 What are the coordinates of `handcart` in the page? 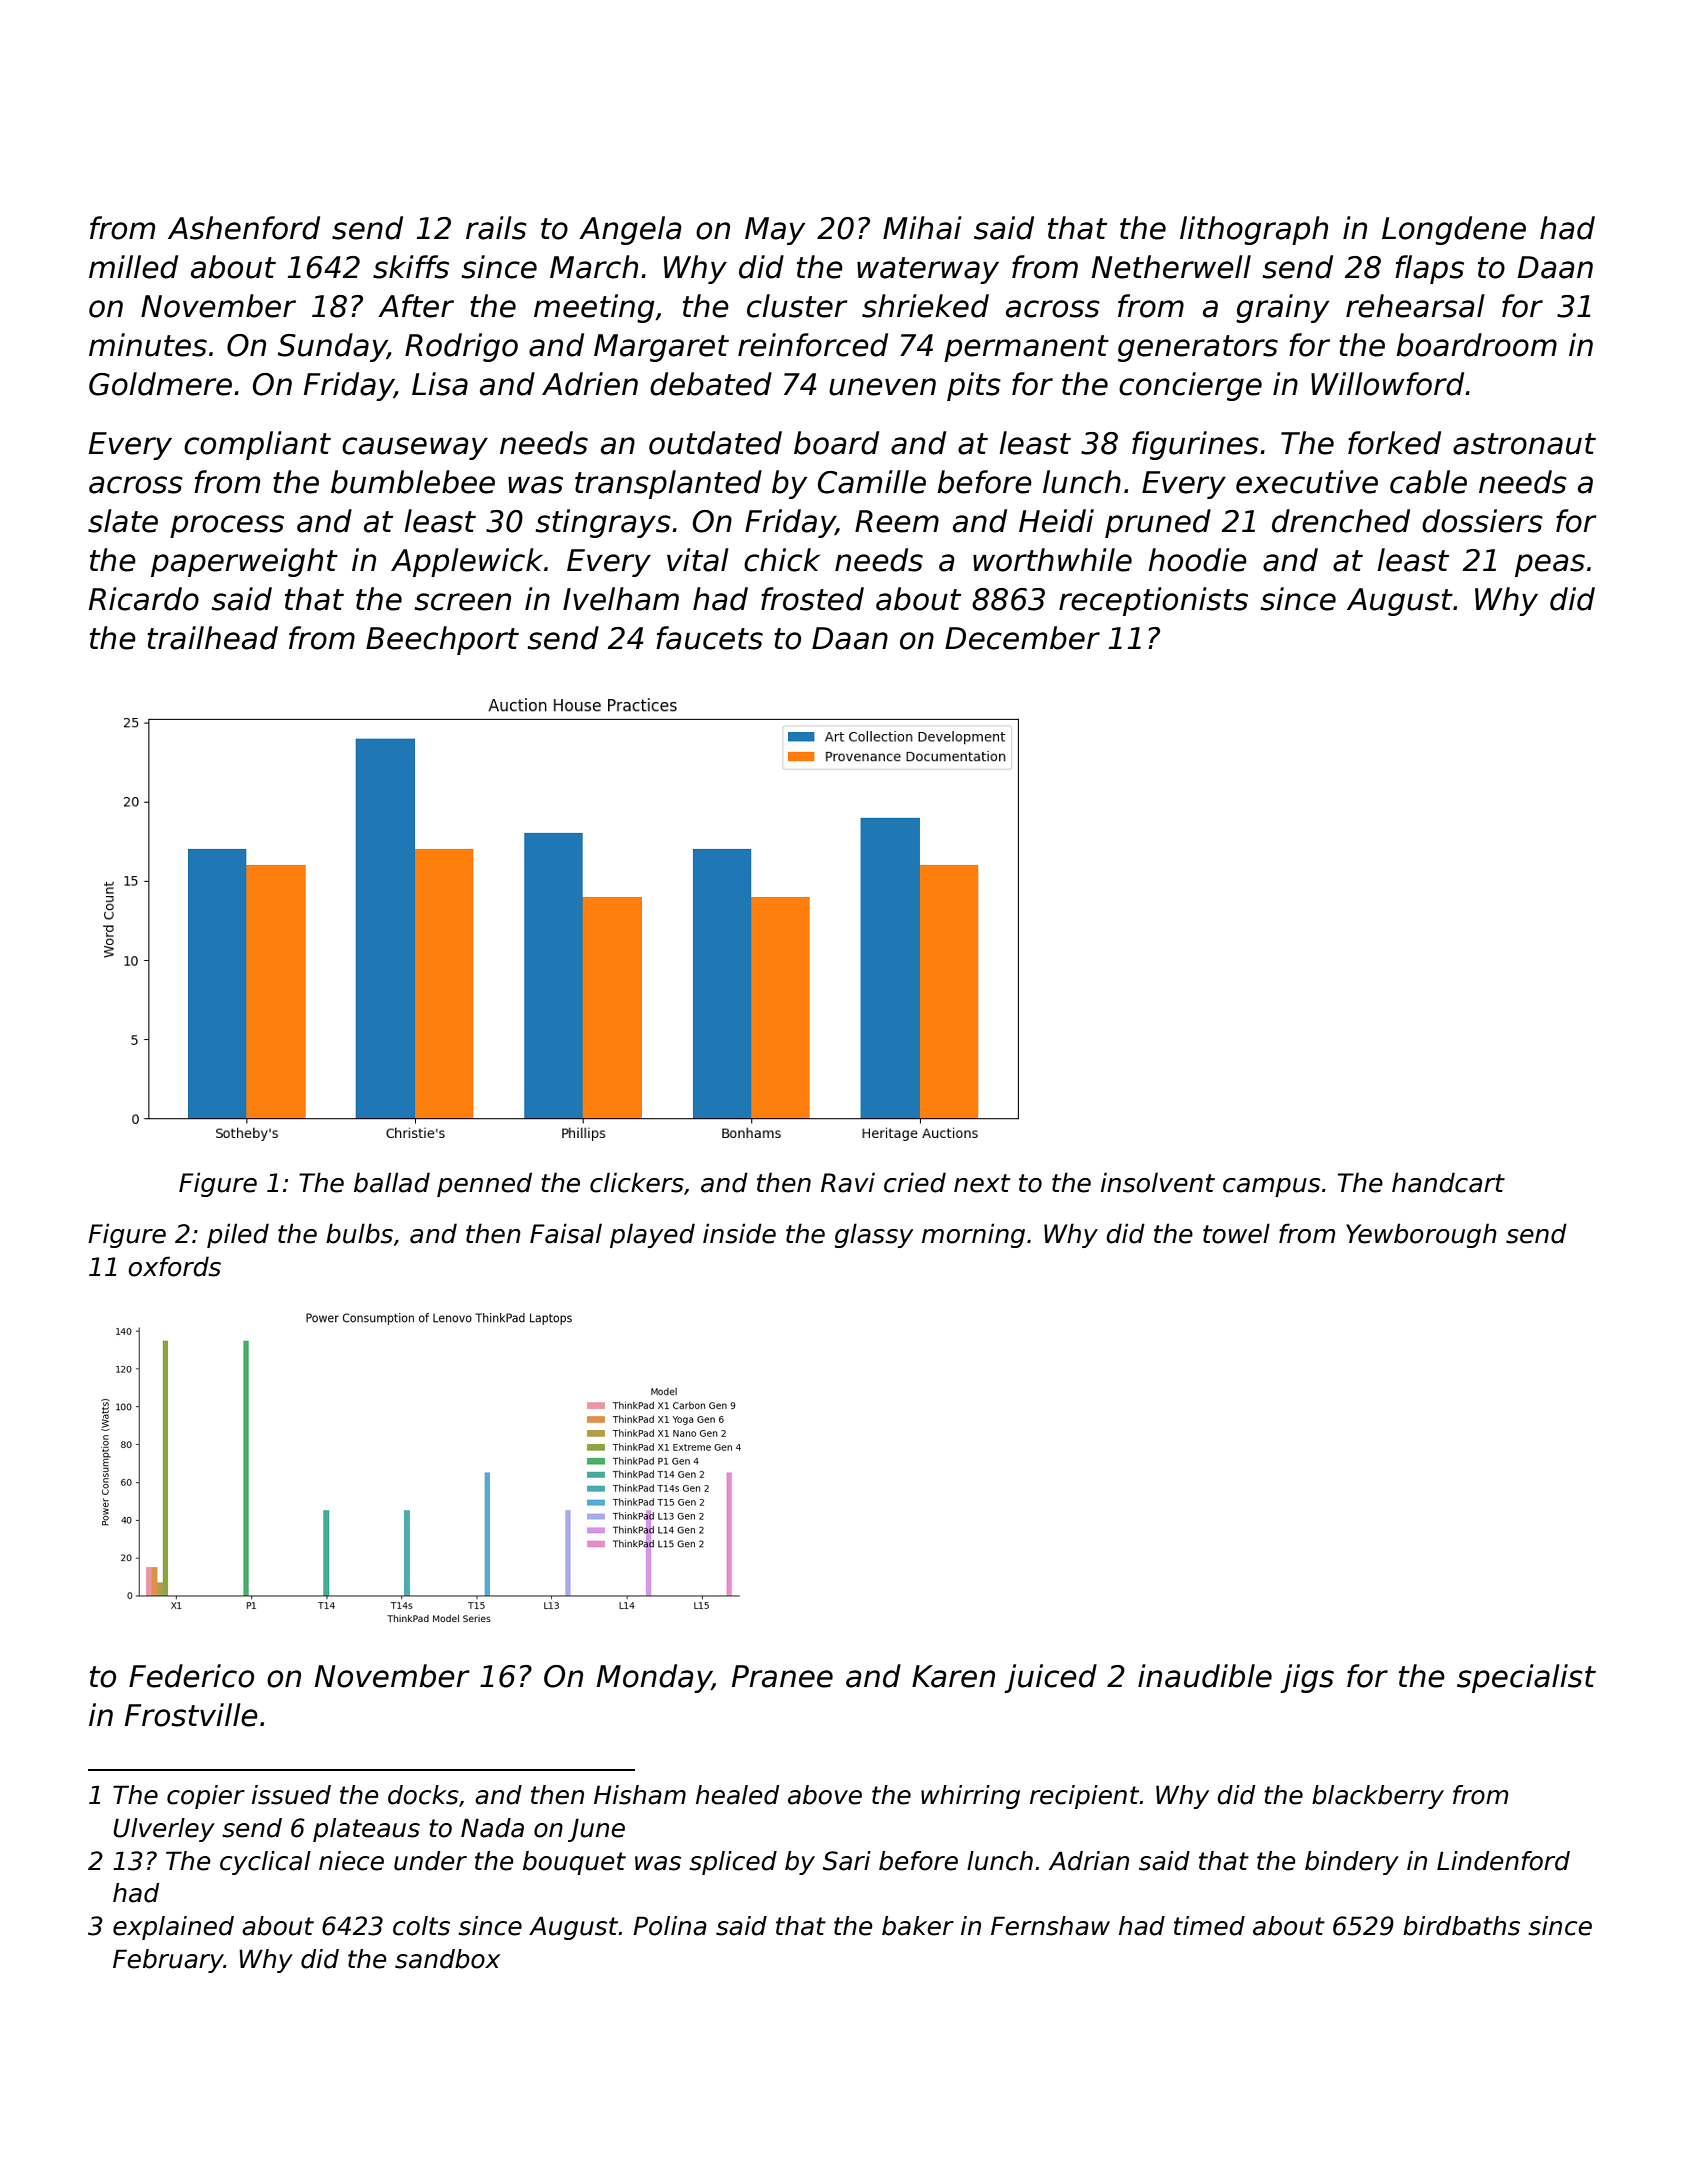 It's located at (1448, 1182).
